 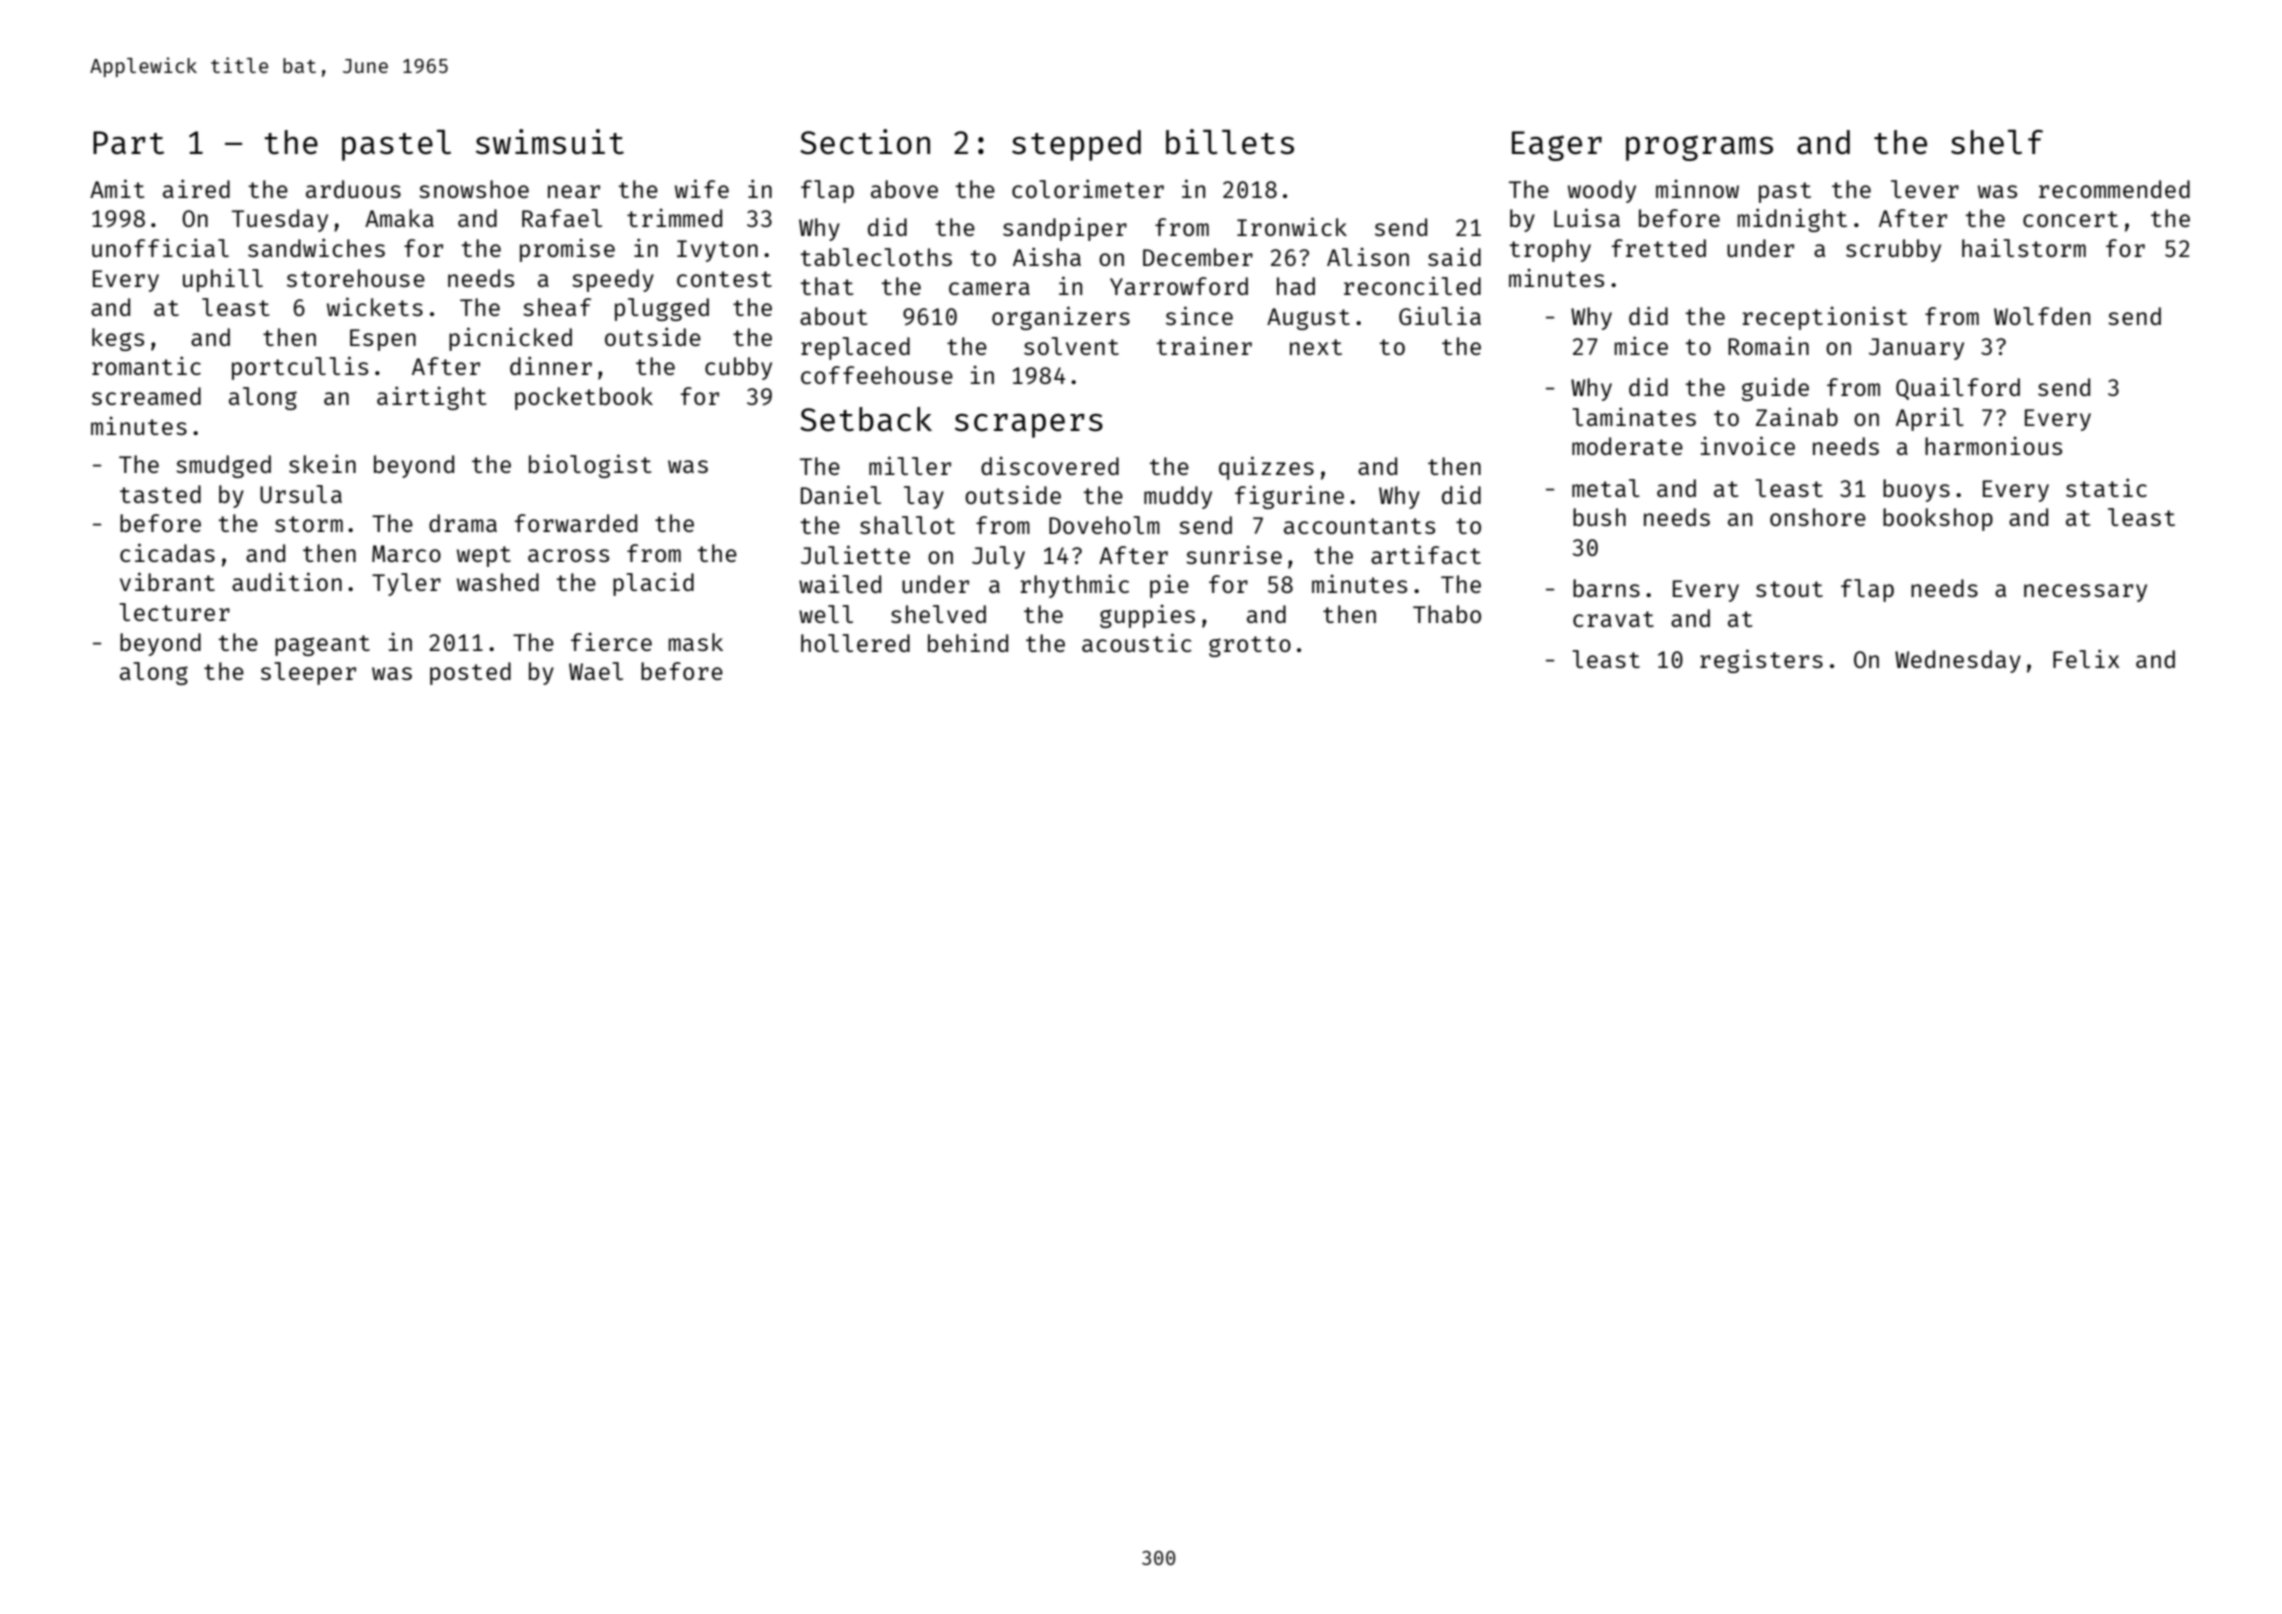 What do you see at coordinates (196, 188) in the screenshot?
I see `aired` at bounding box center [196, 188].
